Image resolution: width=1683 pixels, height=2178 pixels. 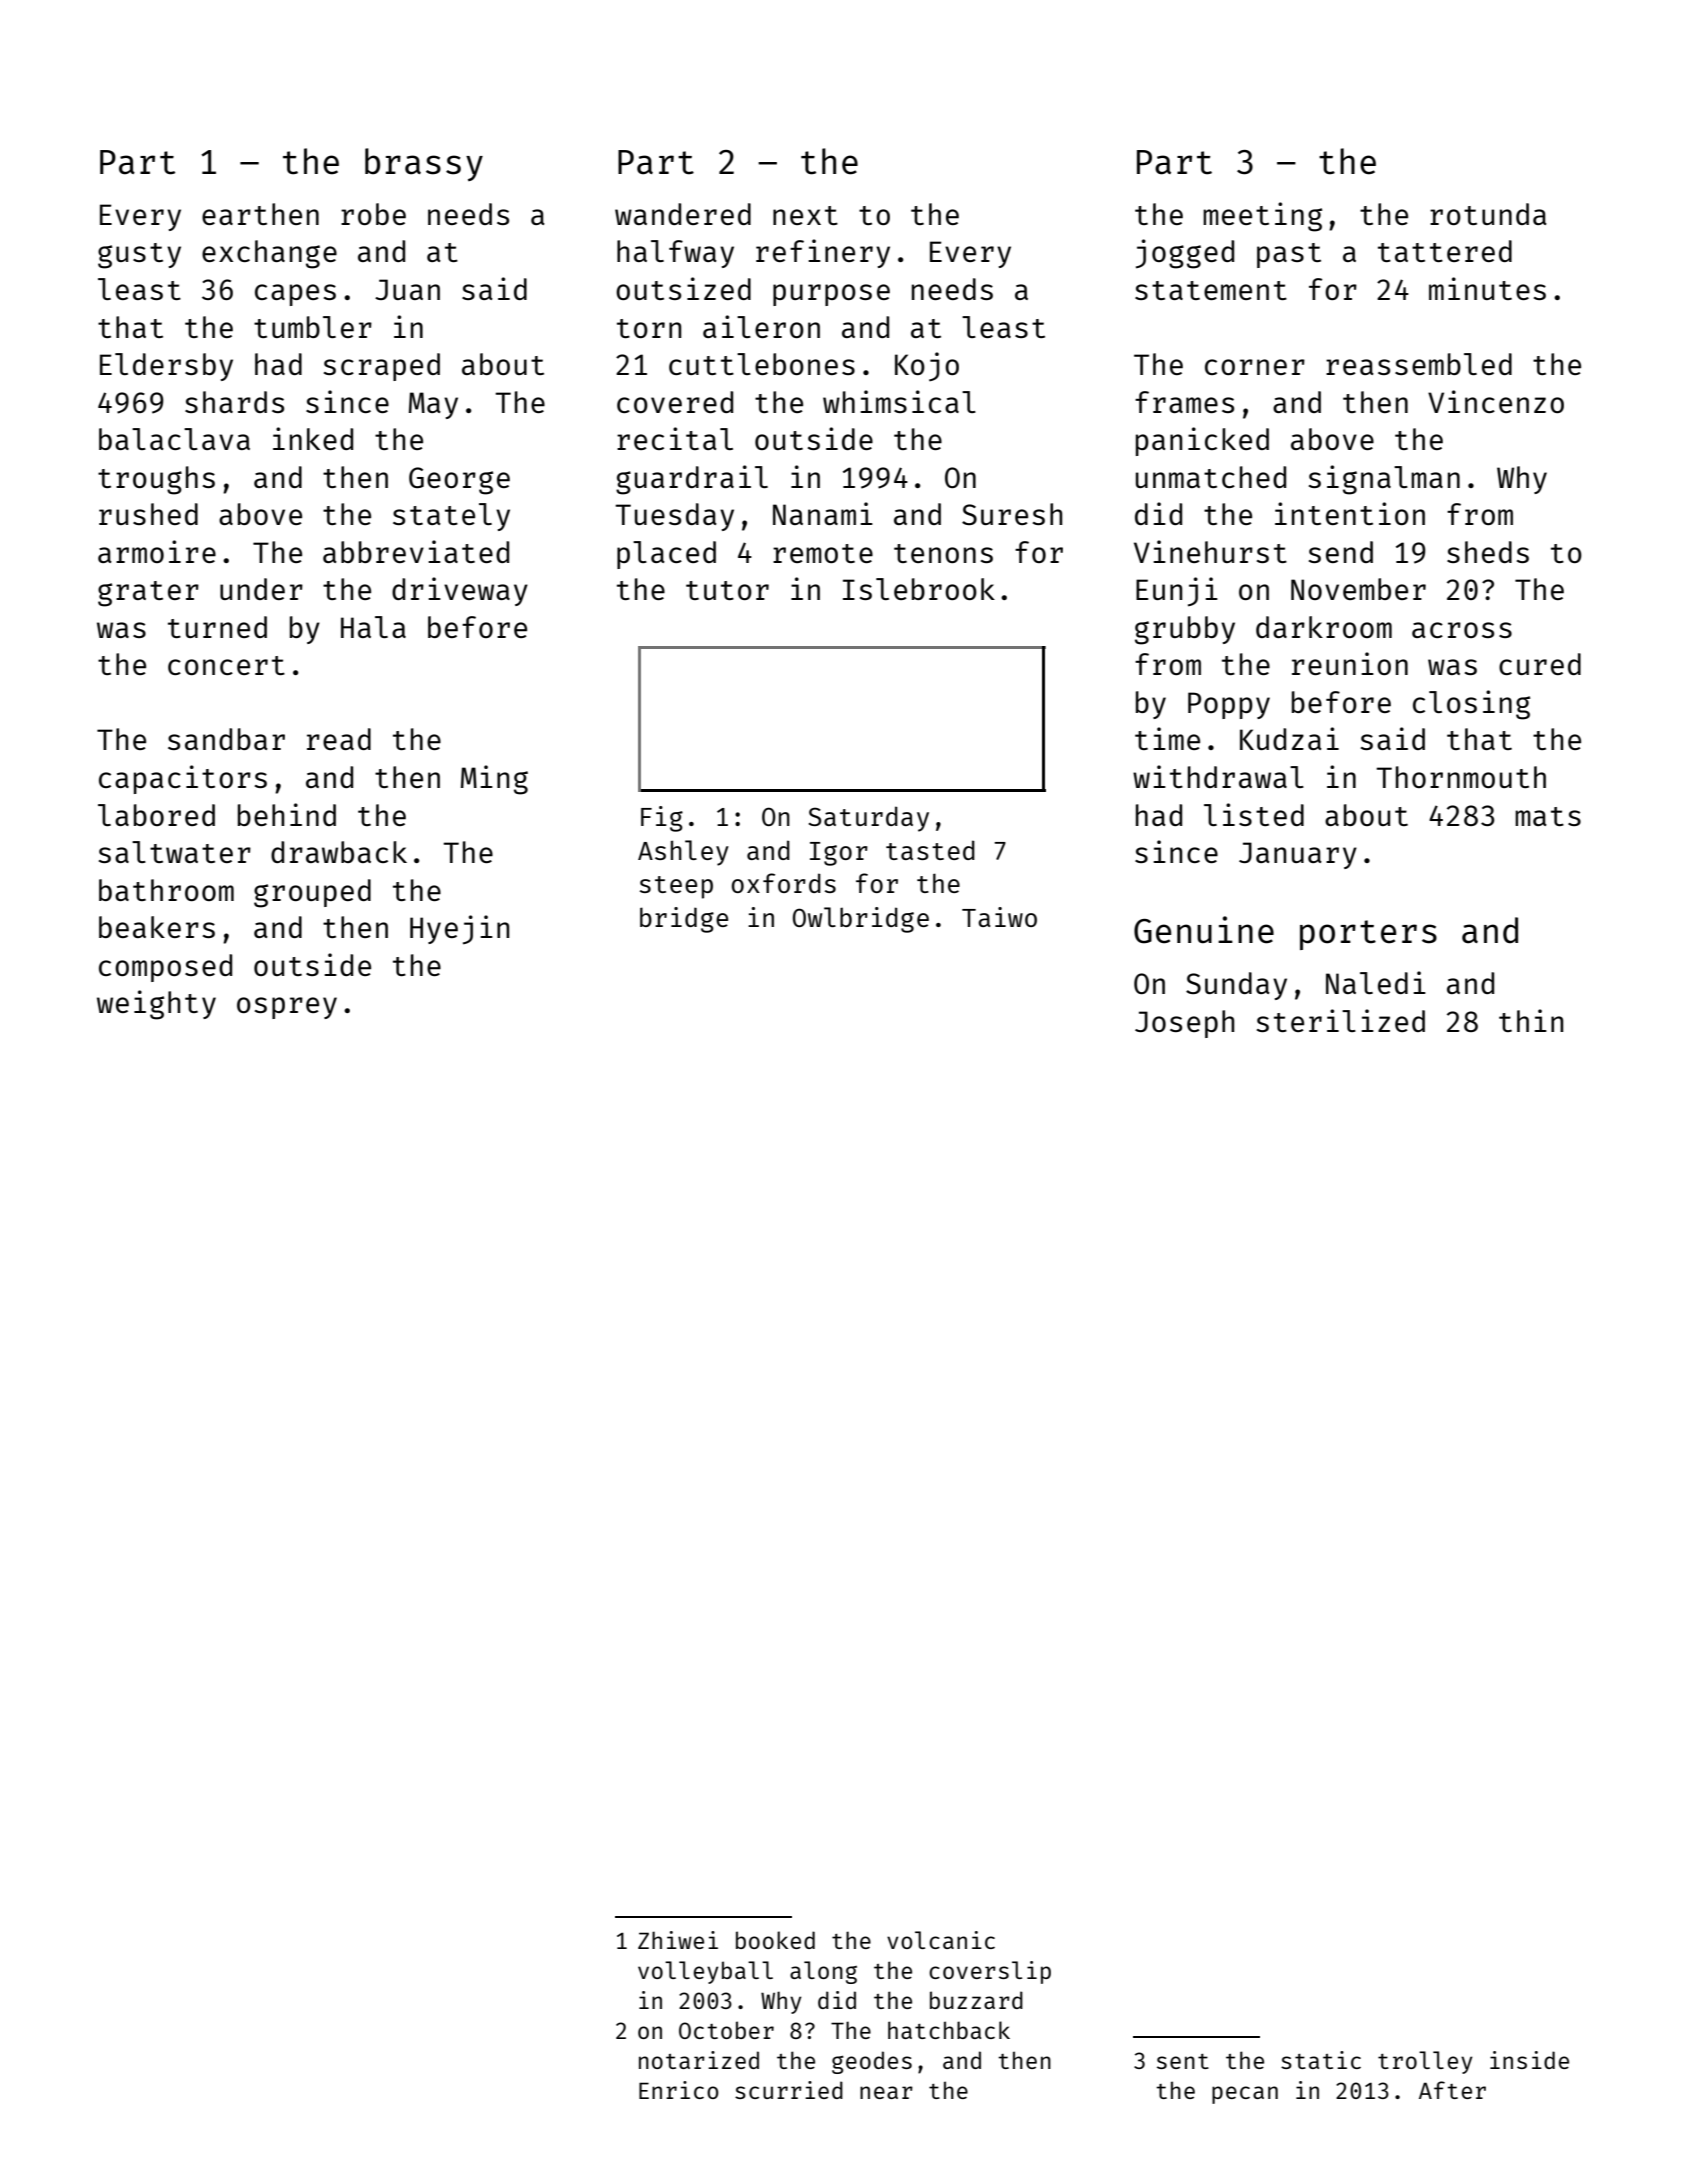 What do you see at coordinates (1341, 1020) in the screenshot?
I see `sterilized` at bounding box center [1341, 1020].
